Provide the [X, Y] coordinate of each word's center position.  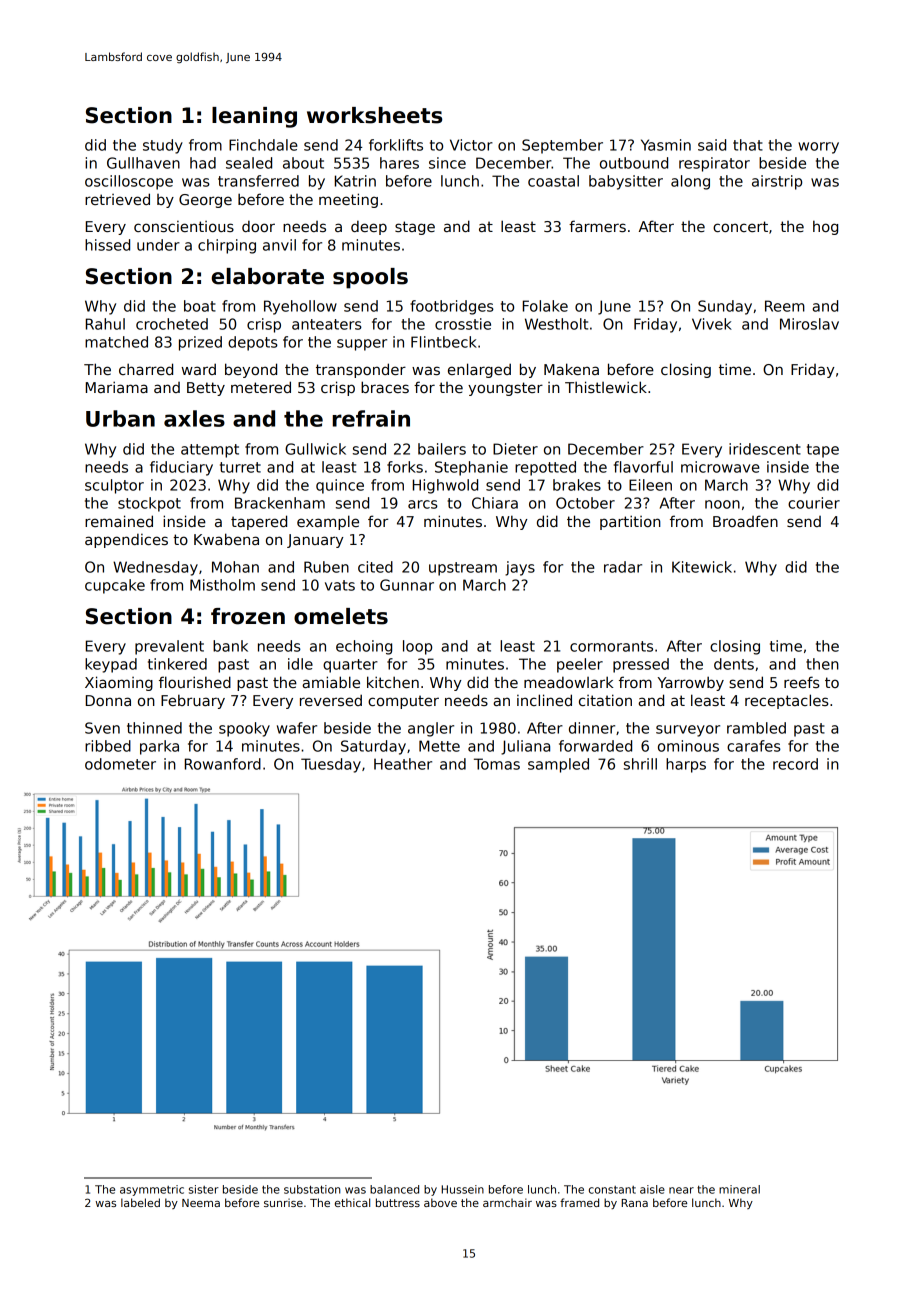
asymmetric [152, 1190]
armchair [507, 1202]
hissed [107, 245]
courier [814, 503]
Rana [634, 1203]
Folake [545, 306]
